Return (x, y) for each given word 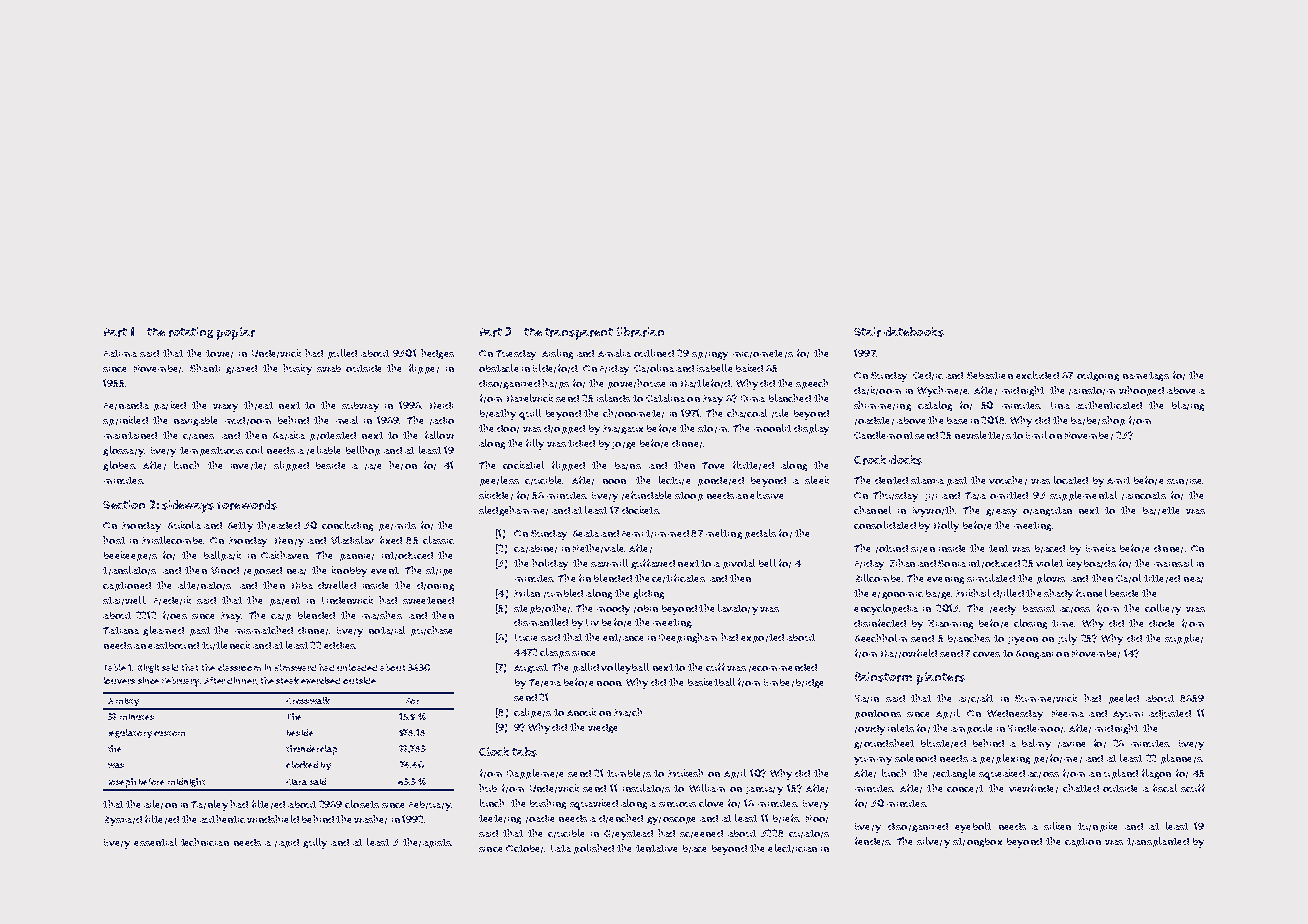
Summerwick (1046, 698)
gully (315, 843)
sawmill (609, 563)
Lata (561, 848)
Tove (713, 465)
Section (124, 504)
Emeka (1101, 548)
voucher (1008, 480)
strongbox (977, 842)
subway (360, 407)
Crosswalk (308, 700)
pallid (586, 668)
